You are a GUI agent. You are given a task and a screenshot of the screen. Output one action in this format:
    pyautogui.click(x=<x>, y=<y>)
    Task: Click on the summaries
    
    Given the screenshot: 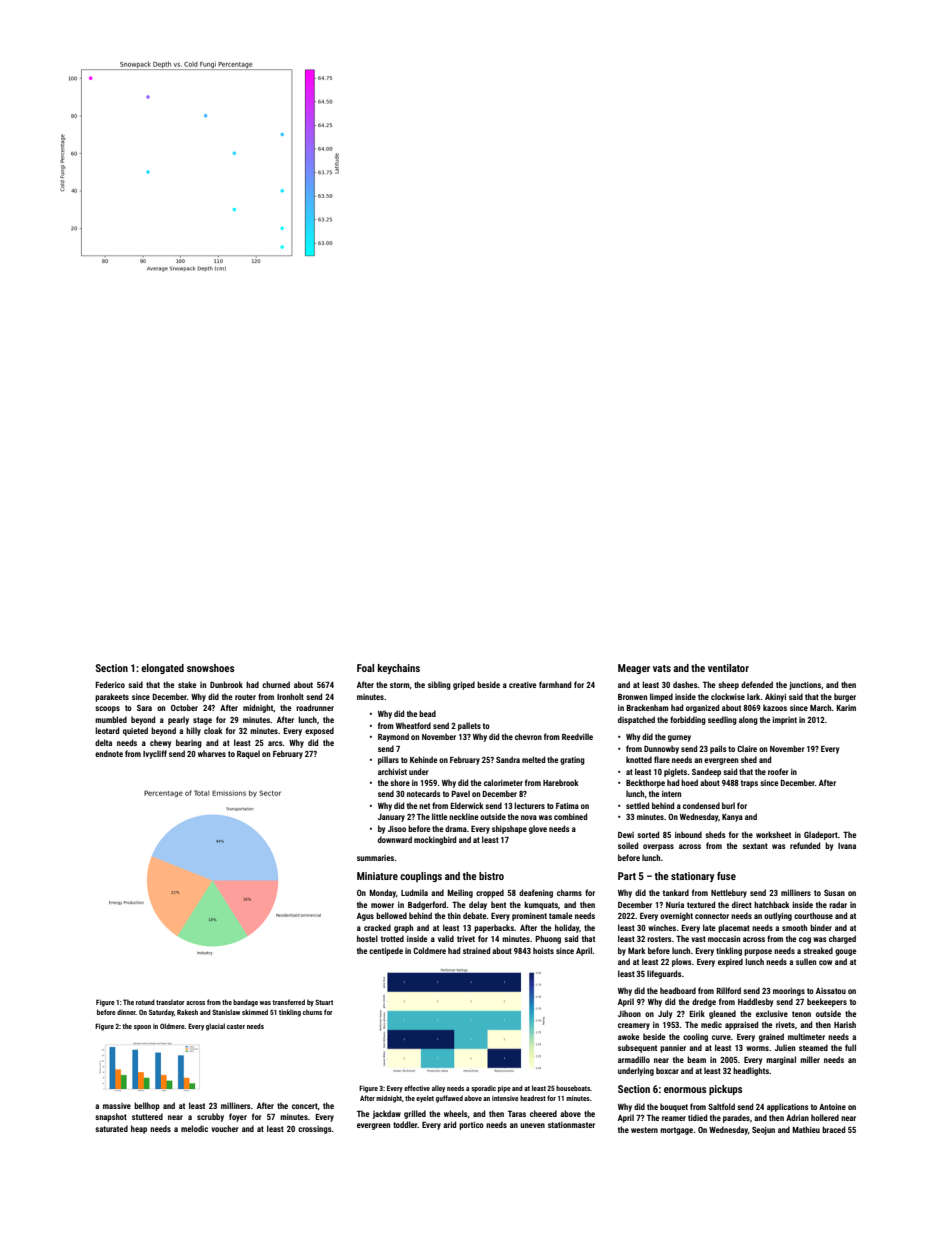 What is the action you would take?
    pyautogui.click(x=375, y=858)
